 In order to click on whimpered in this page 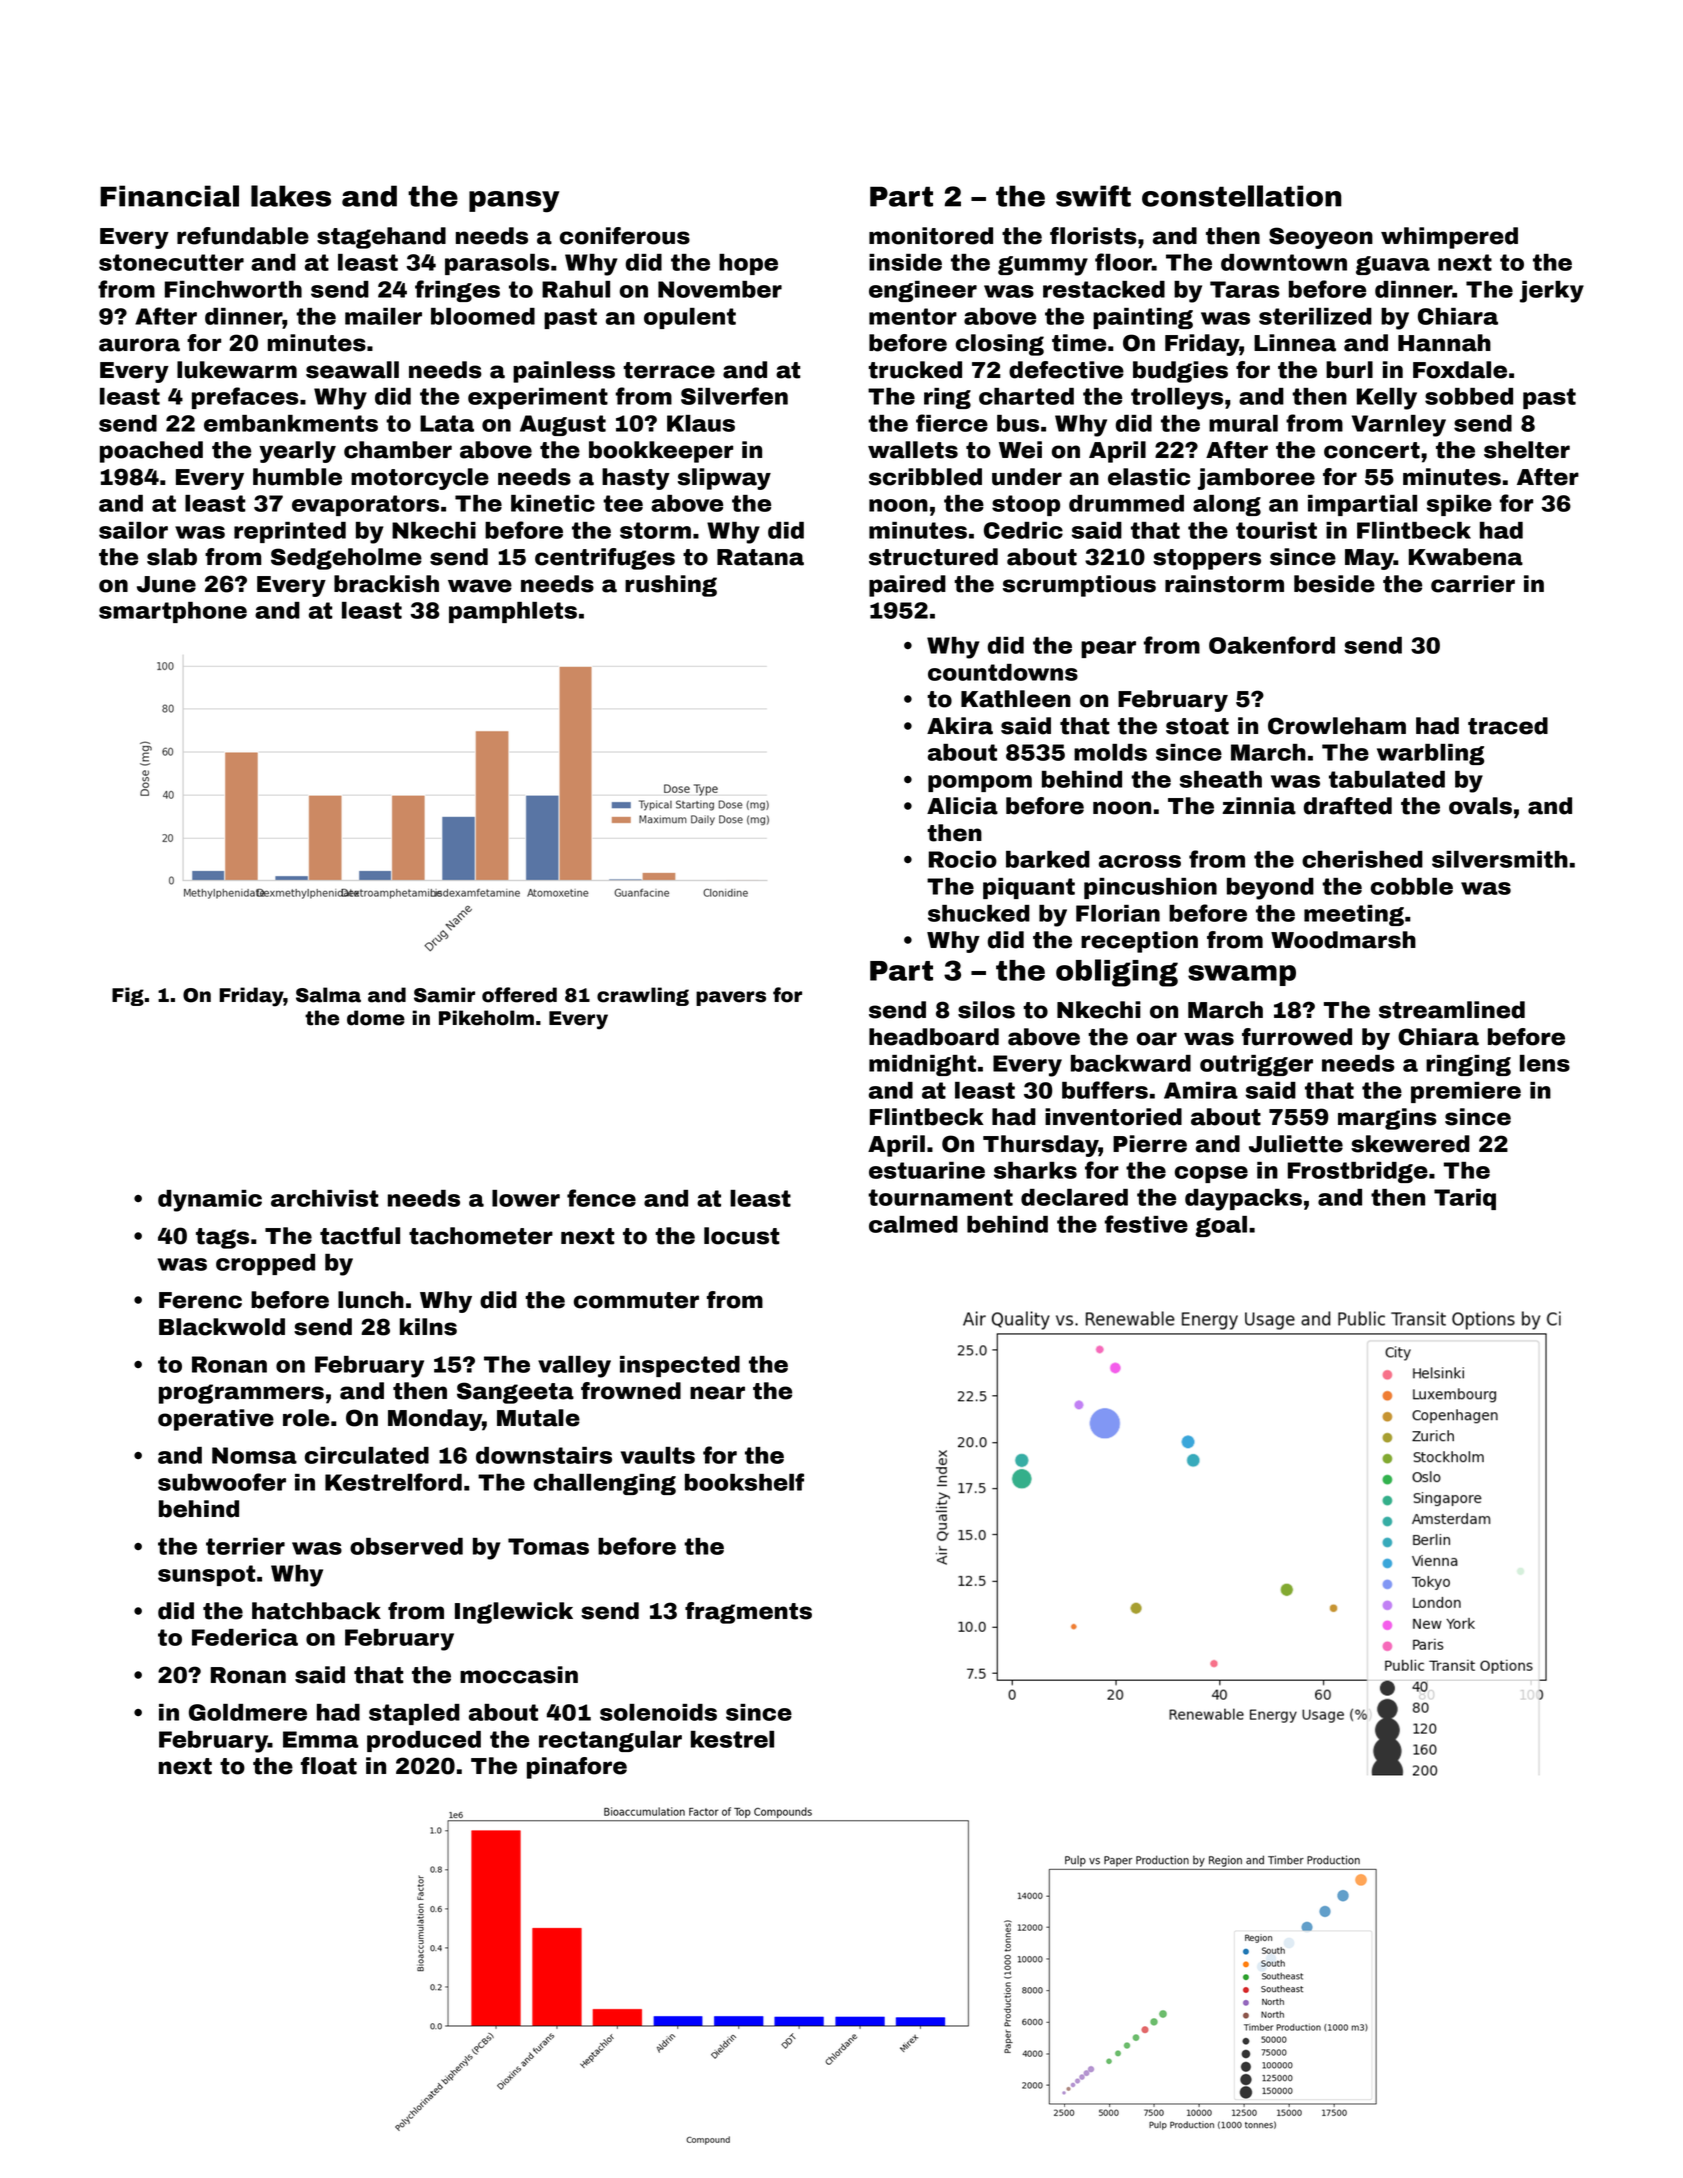, I will do `click(1449, 238)`.
